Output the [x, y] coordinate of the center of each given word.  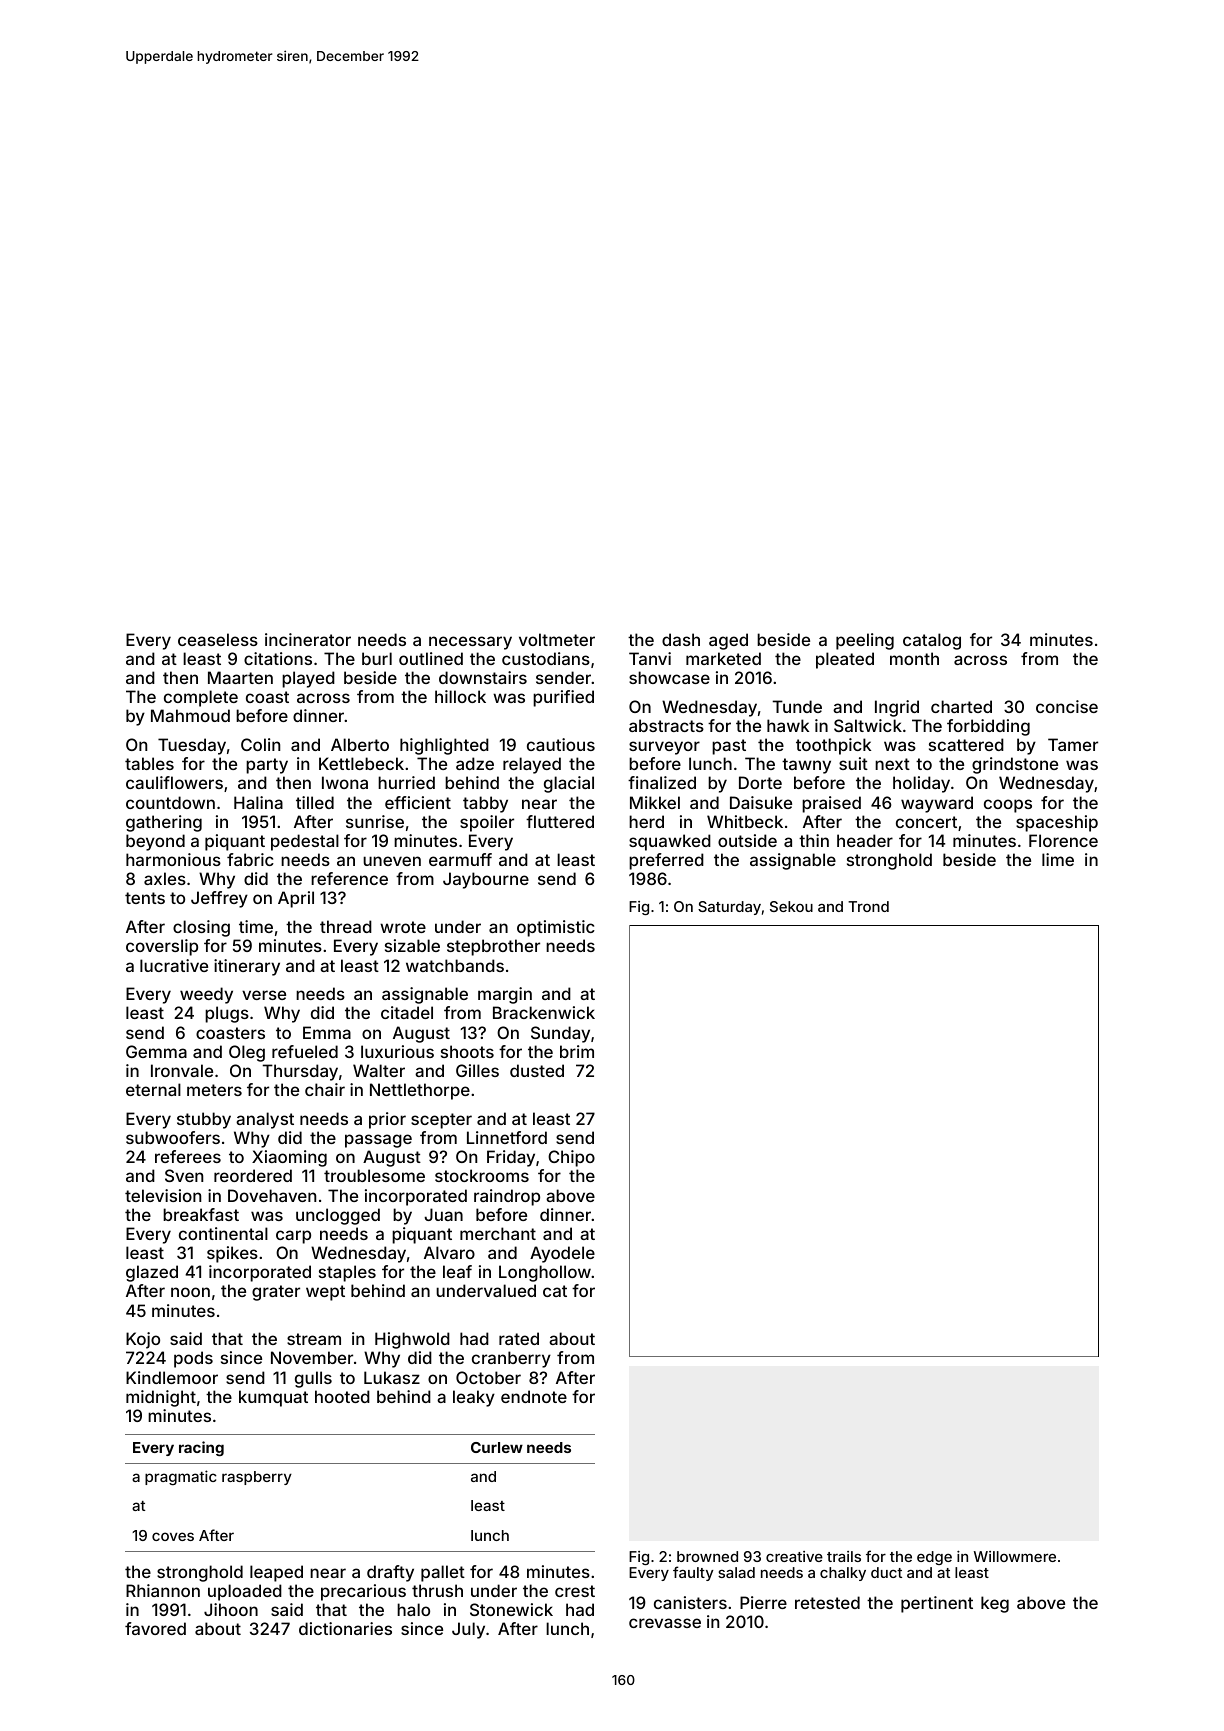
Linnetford [507, 1137]
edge [934, 1558]
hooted [342, 1396]
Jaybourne [486, 880]
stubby [204, 1120]
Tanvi [650, 658]
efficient [418, 802]
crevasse [665, 1623]
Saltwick [868, 725]
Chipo [571, 1158]
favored [155, 1628]
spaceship [1057, 823]
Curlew [497, 1447]
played [308, 679]
